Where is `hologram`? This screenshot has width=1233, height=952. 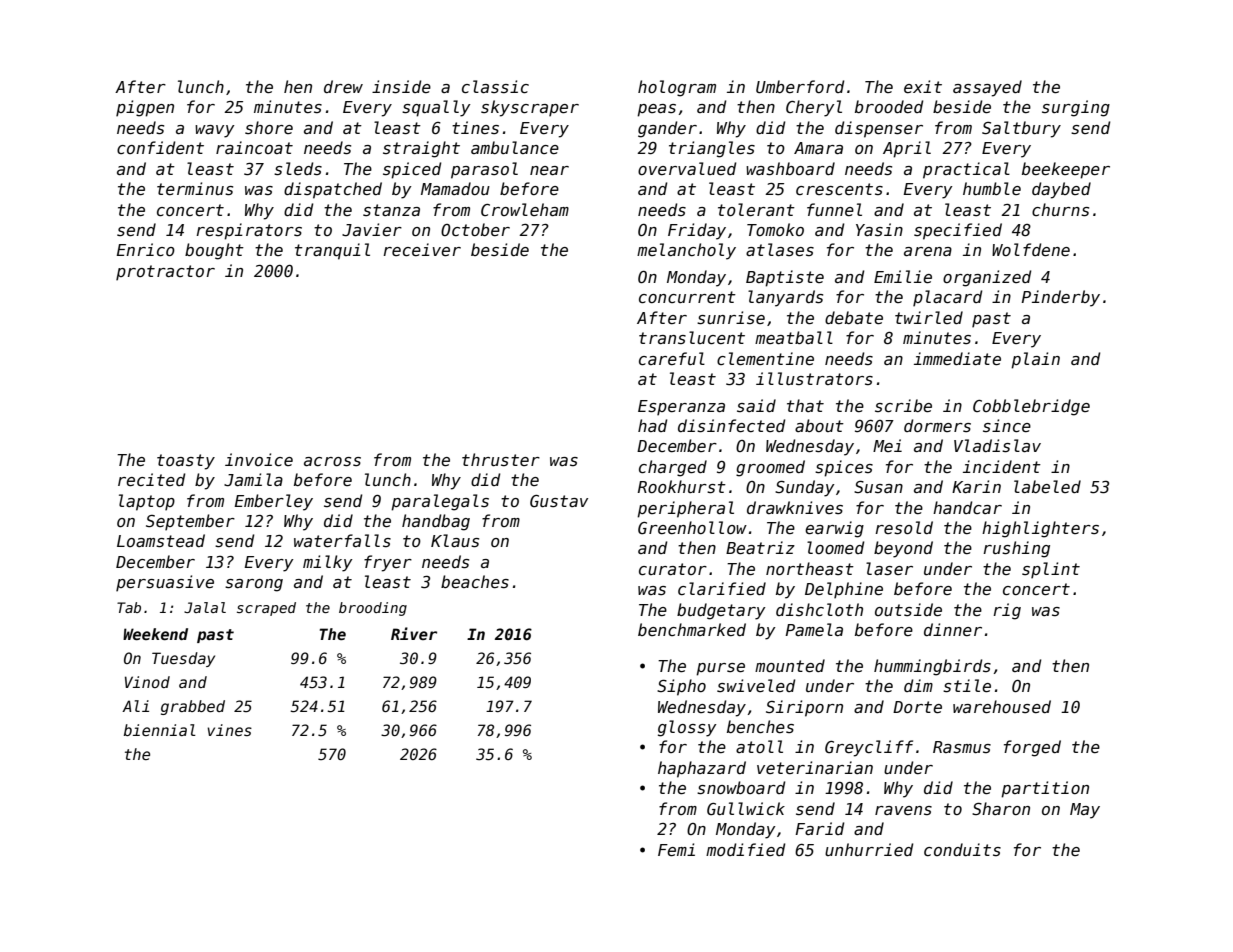
hologram is located at coordinates (677, 88).
